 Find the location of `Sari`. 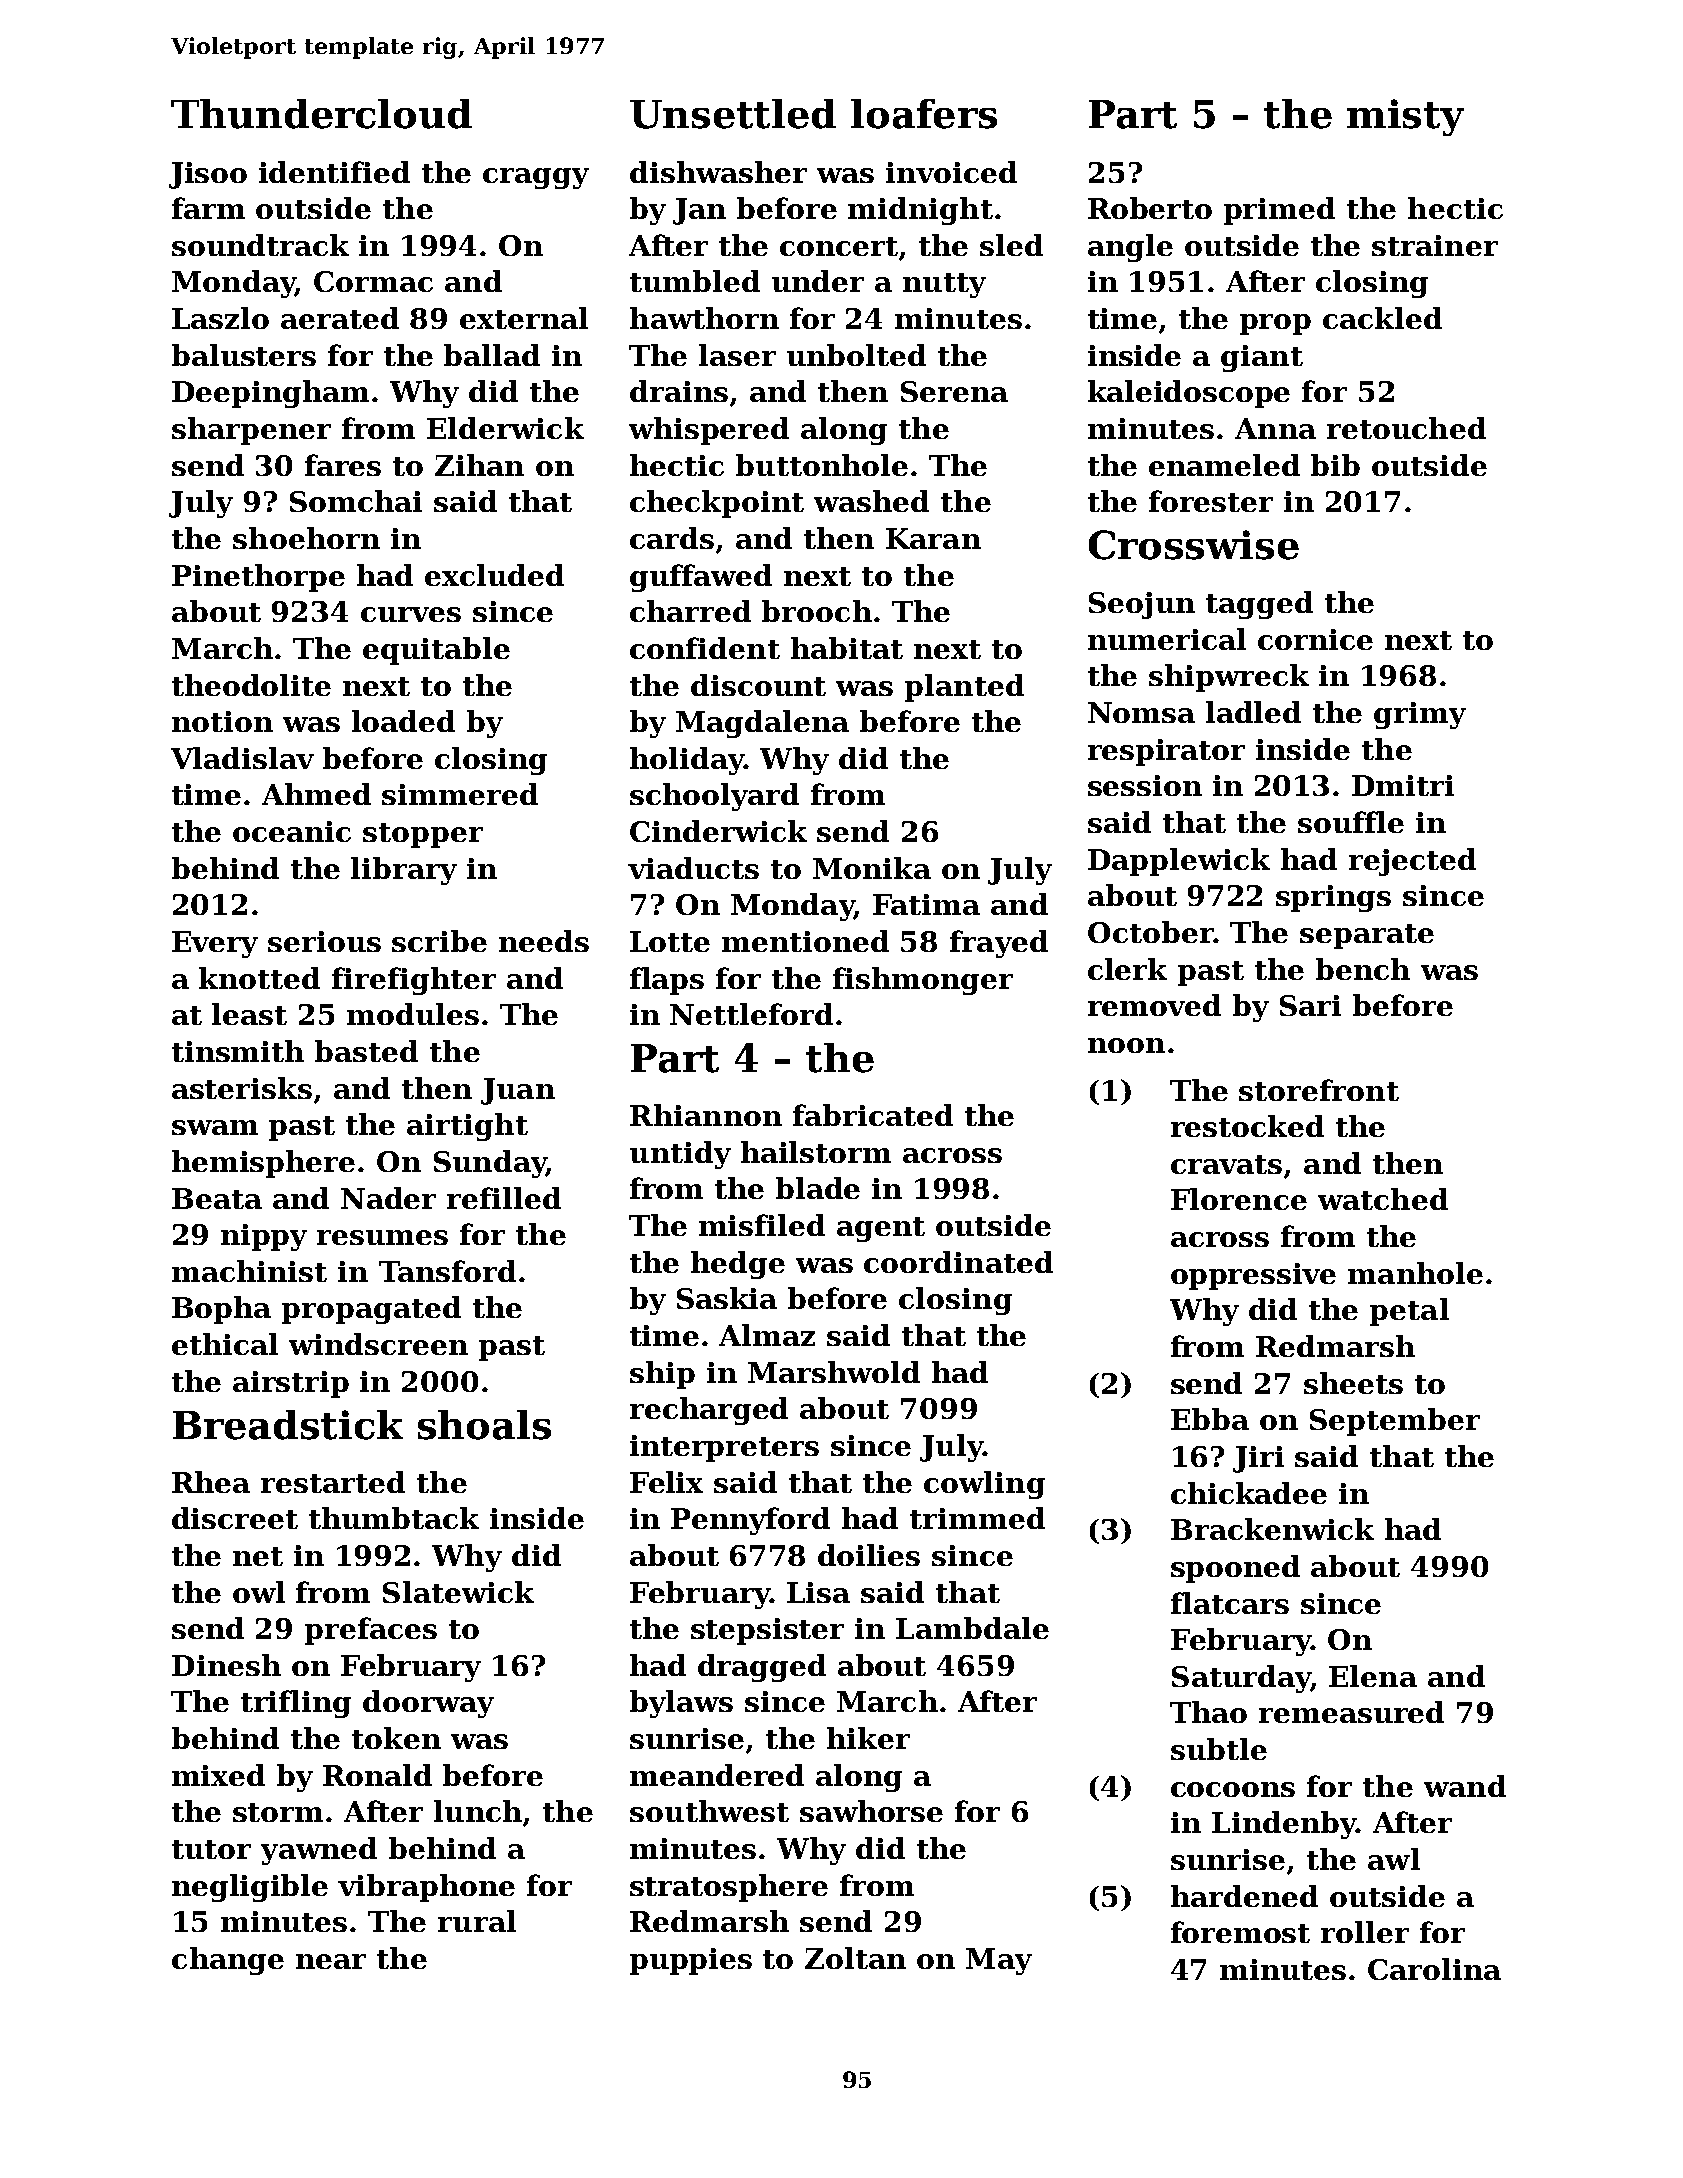

Sari is located at coordinates (1310, 1005).
